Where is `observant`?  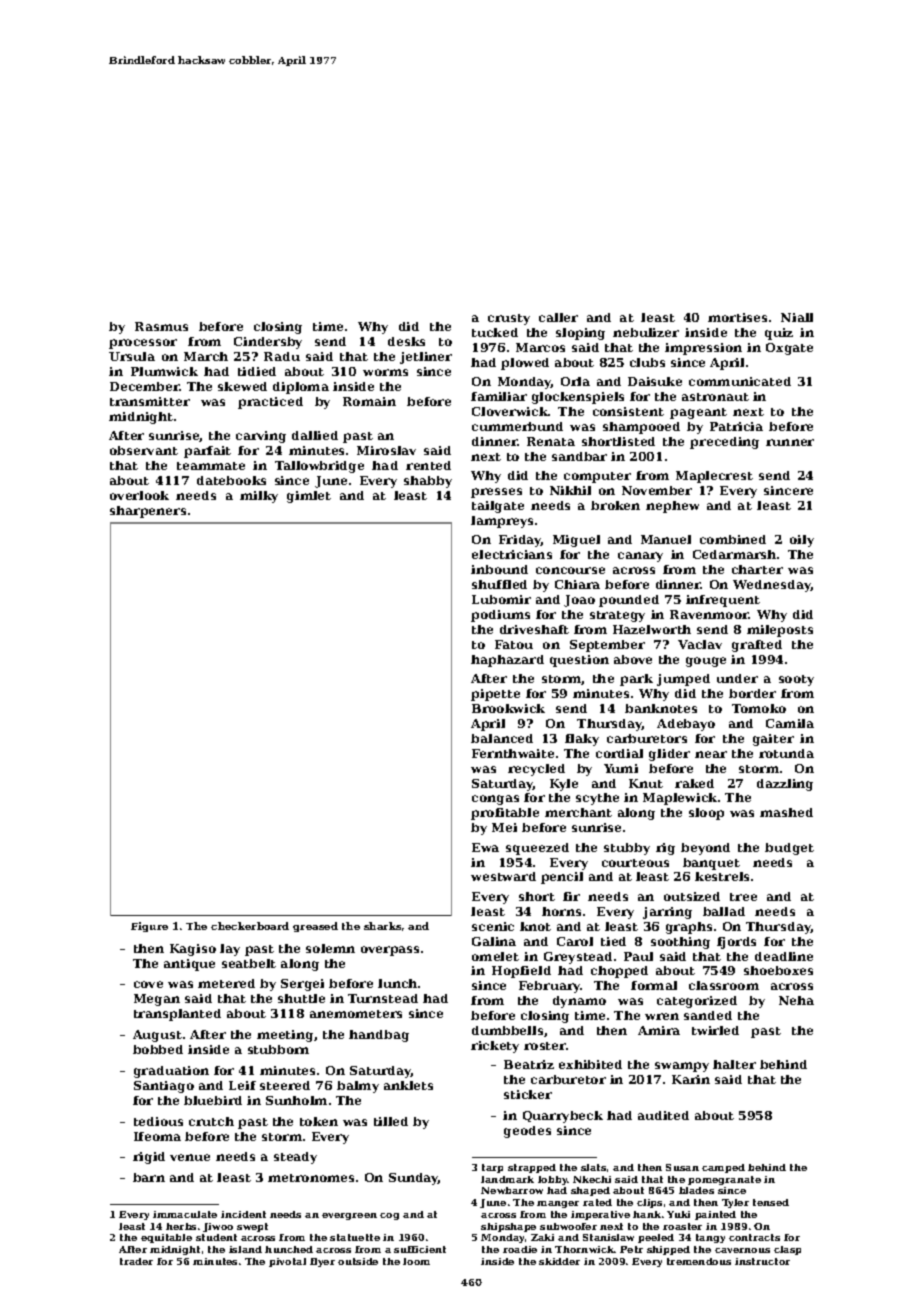 observant is located at coordinates (144, 450).
